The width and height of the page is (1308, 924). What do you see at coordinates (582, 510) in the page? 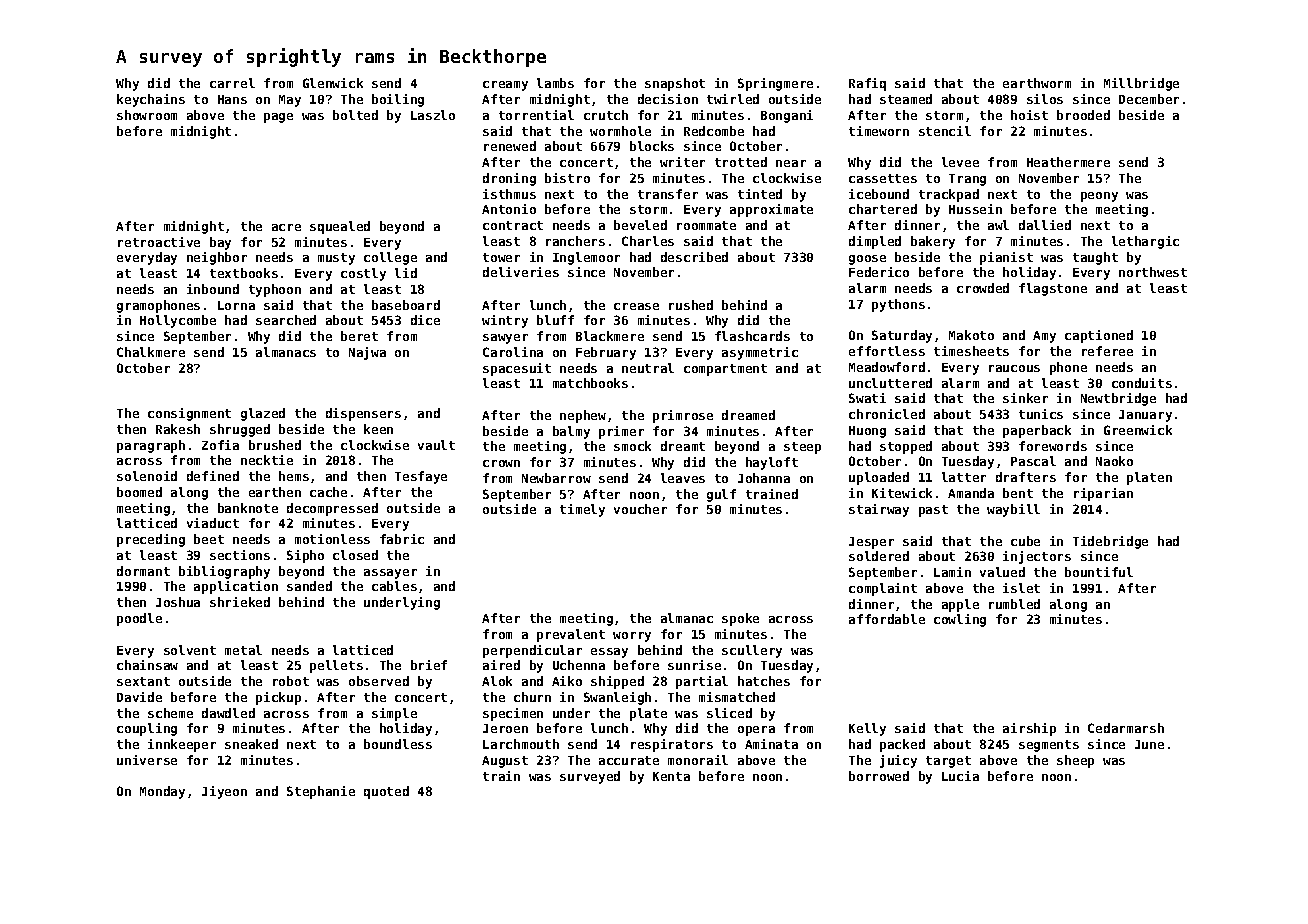
I see `timely` at bounding box center [582, 510].
